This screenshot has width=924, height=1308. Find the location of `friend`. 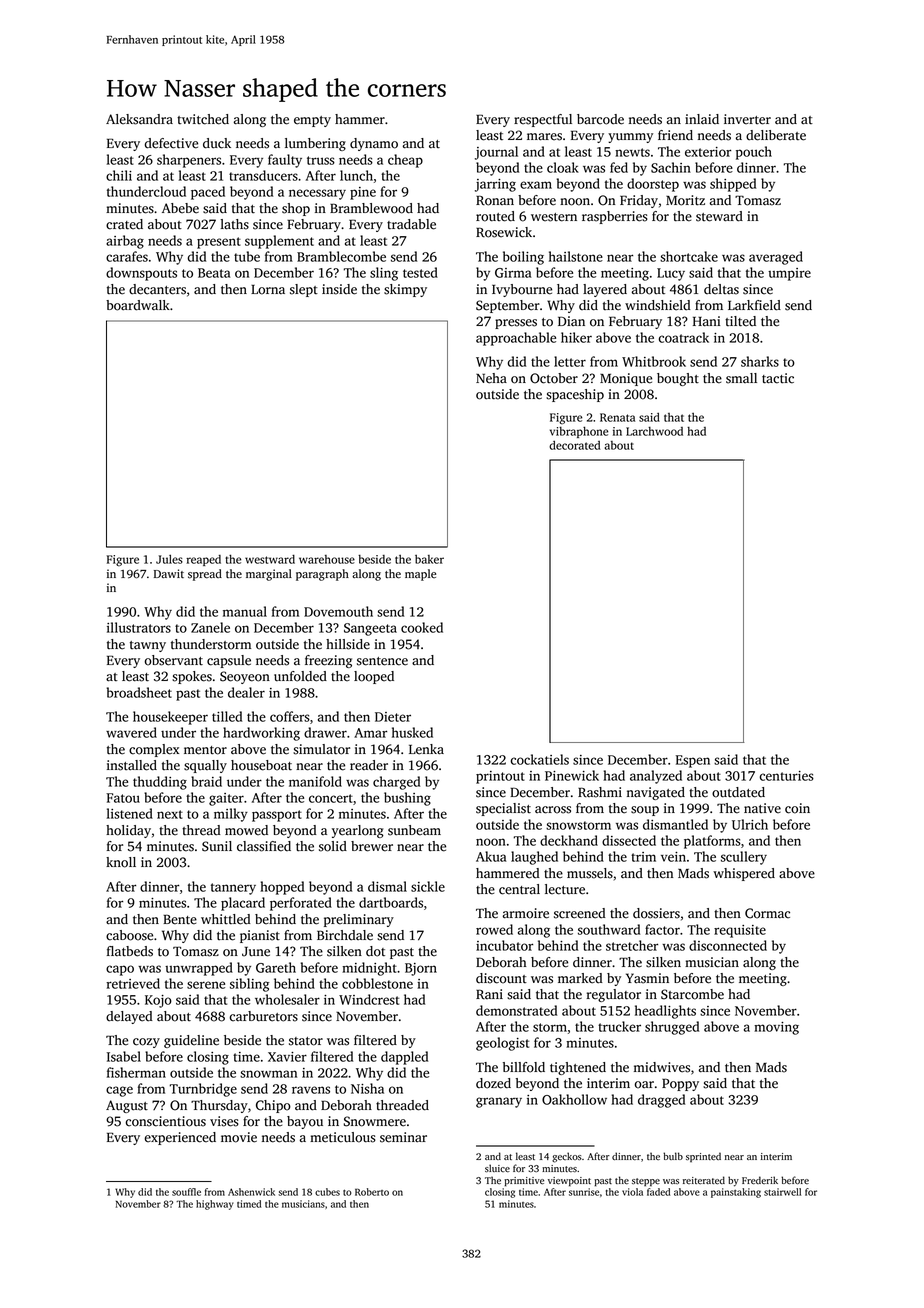

friend is located at coordinates (675, 135).
